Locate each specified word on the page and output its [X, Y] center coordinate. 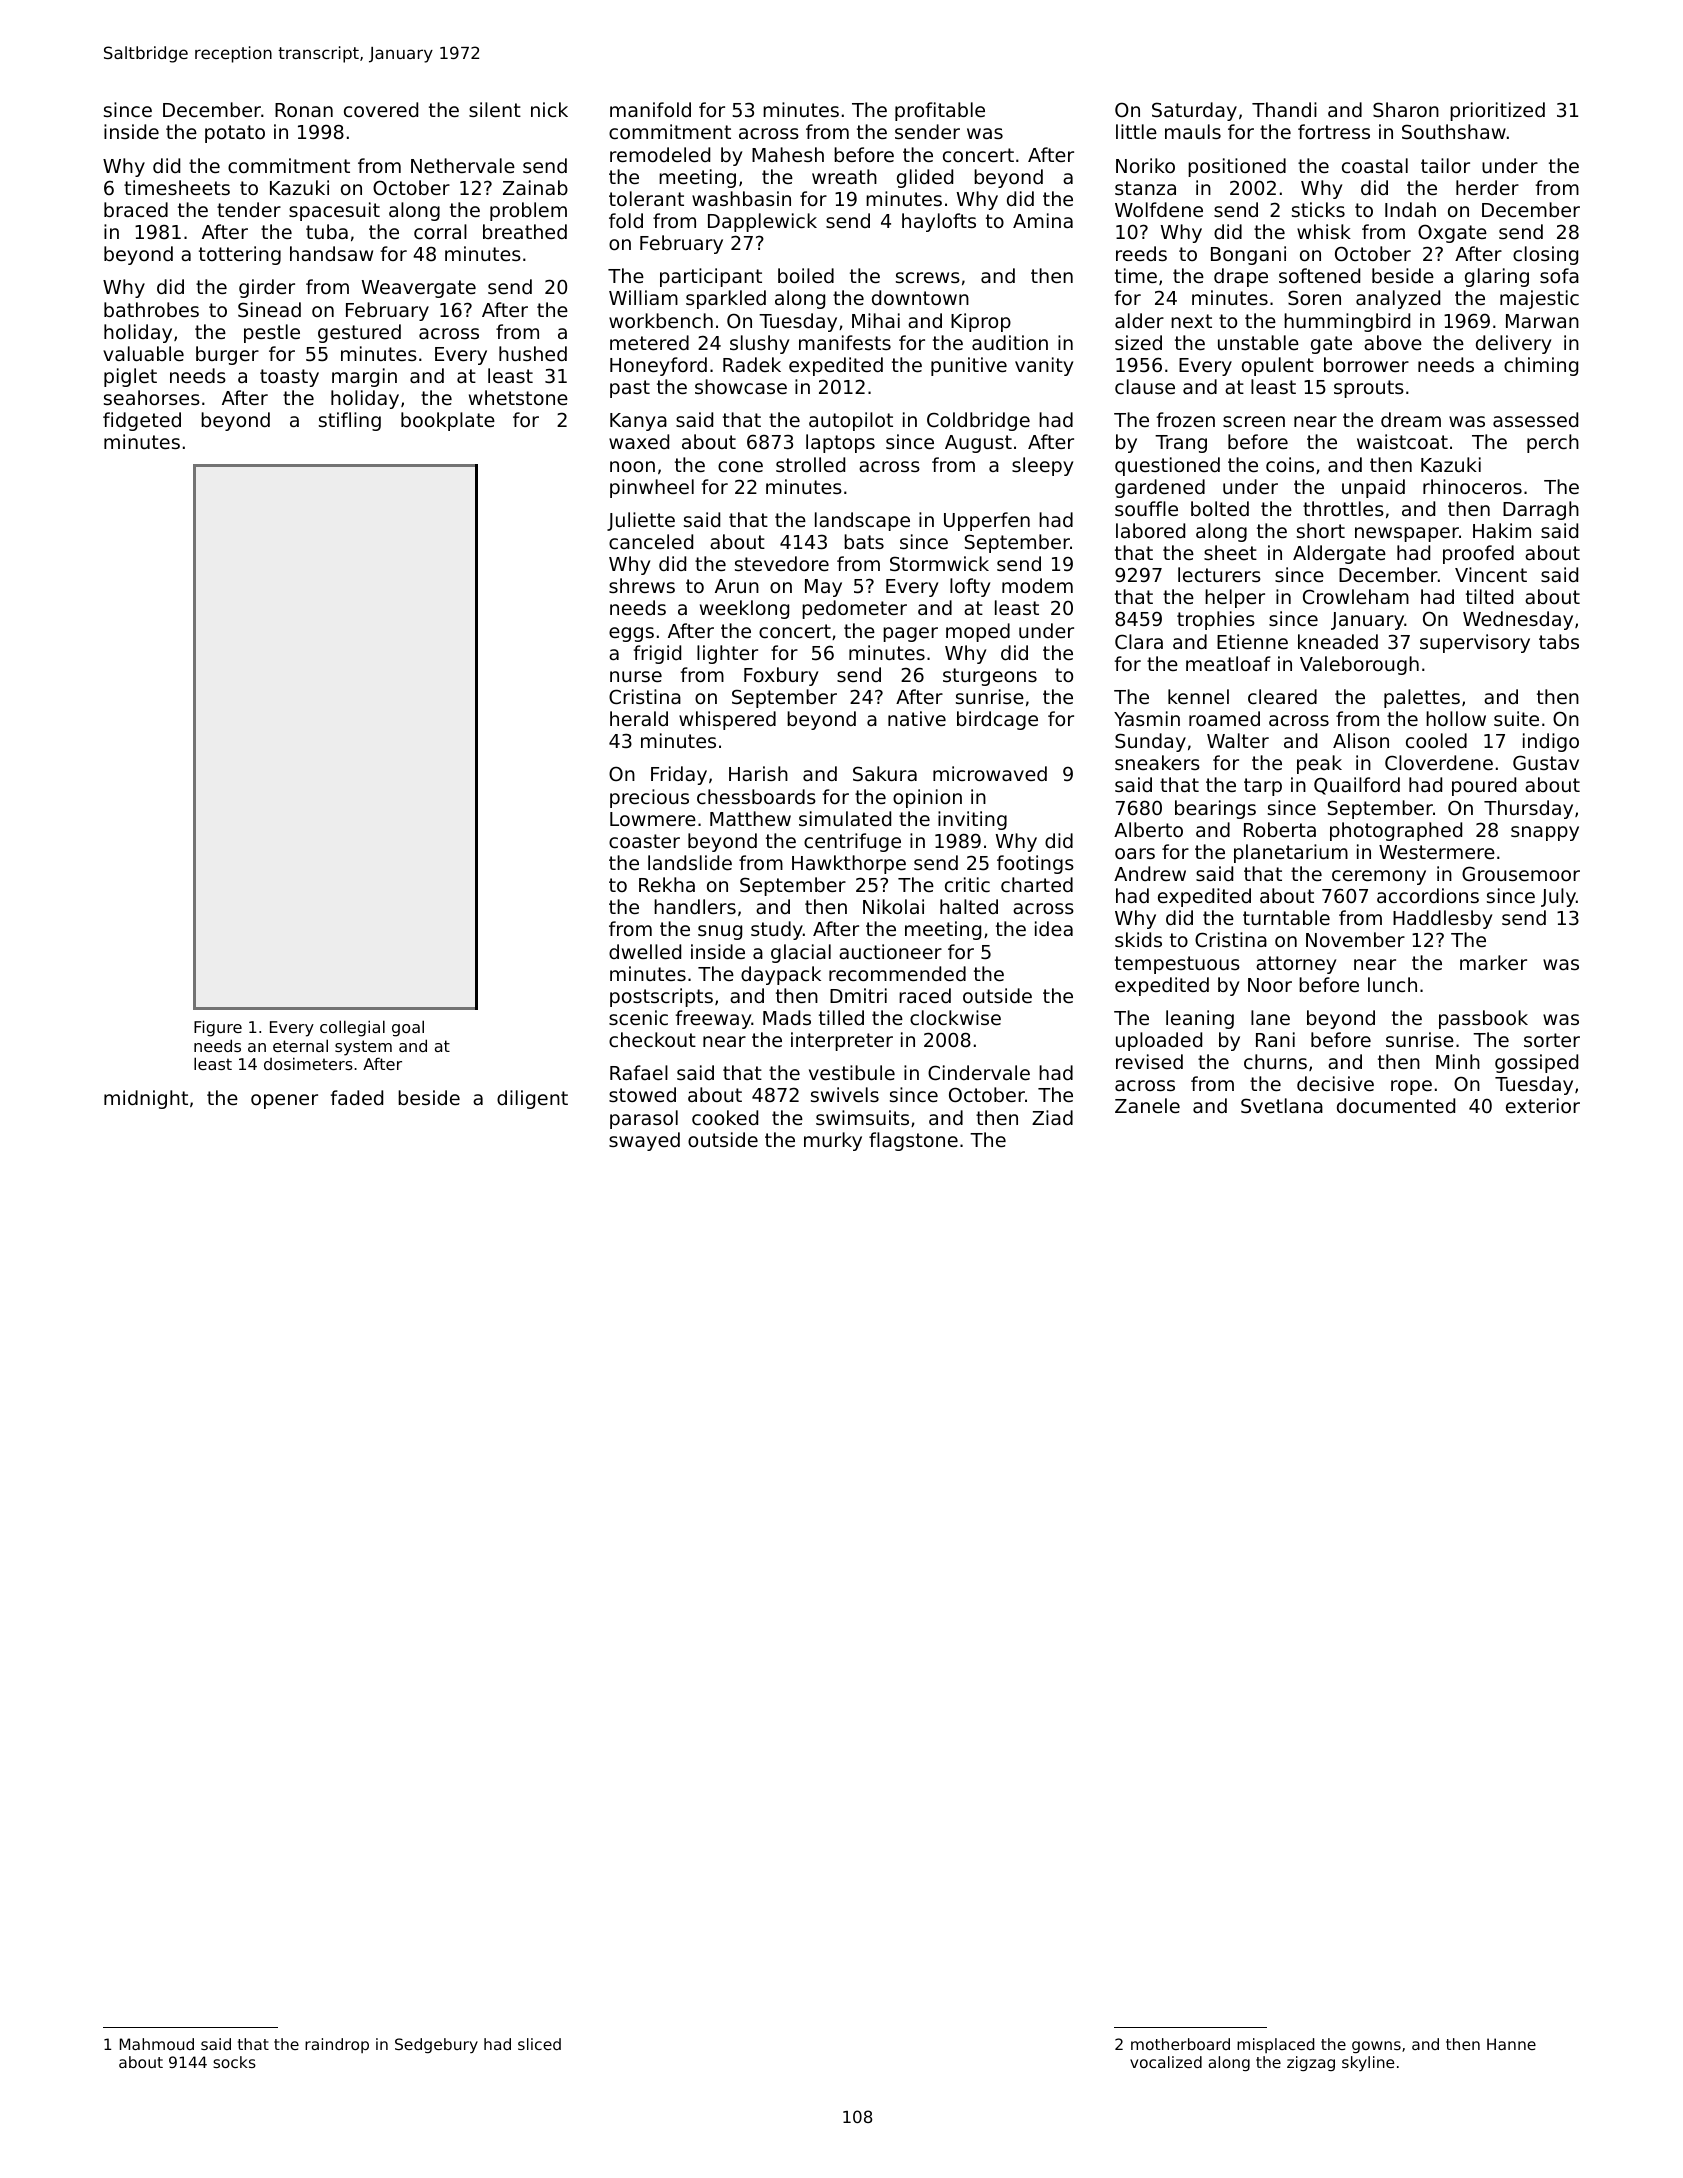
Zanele [1147, 1105]
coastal [1375, 165]
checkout [652, 1039]
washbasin [741, 198]
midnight [146, 1099]
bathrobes [151, 309]
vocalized [1166, 2062]
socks [234, 2062]
